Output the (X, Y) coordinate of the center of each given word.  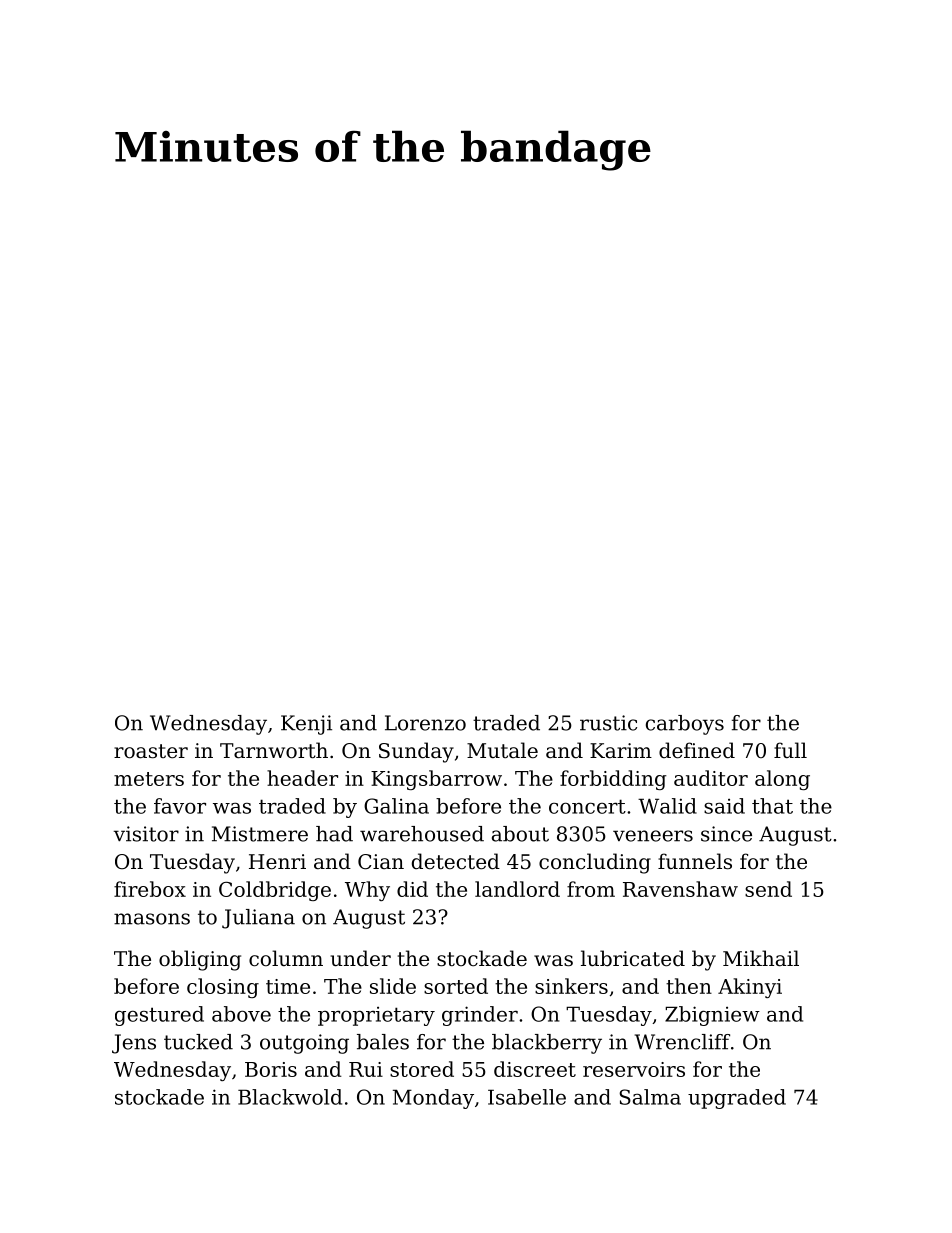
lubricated (633, 958)
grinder (480, 1016)
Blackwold (290, 1097)
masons (152, 919)
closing (223, 988)
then (689, 986)
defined (697, 750)
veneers (653, 836)
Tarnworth (274, 750)
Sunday (416, 752)
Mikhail (761, 958)
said (724, 806)
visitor (146, 834)
